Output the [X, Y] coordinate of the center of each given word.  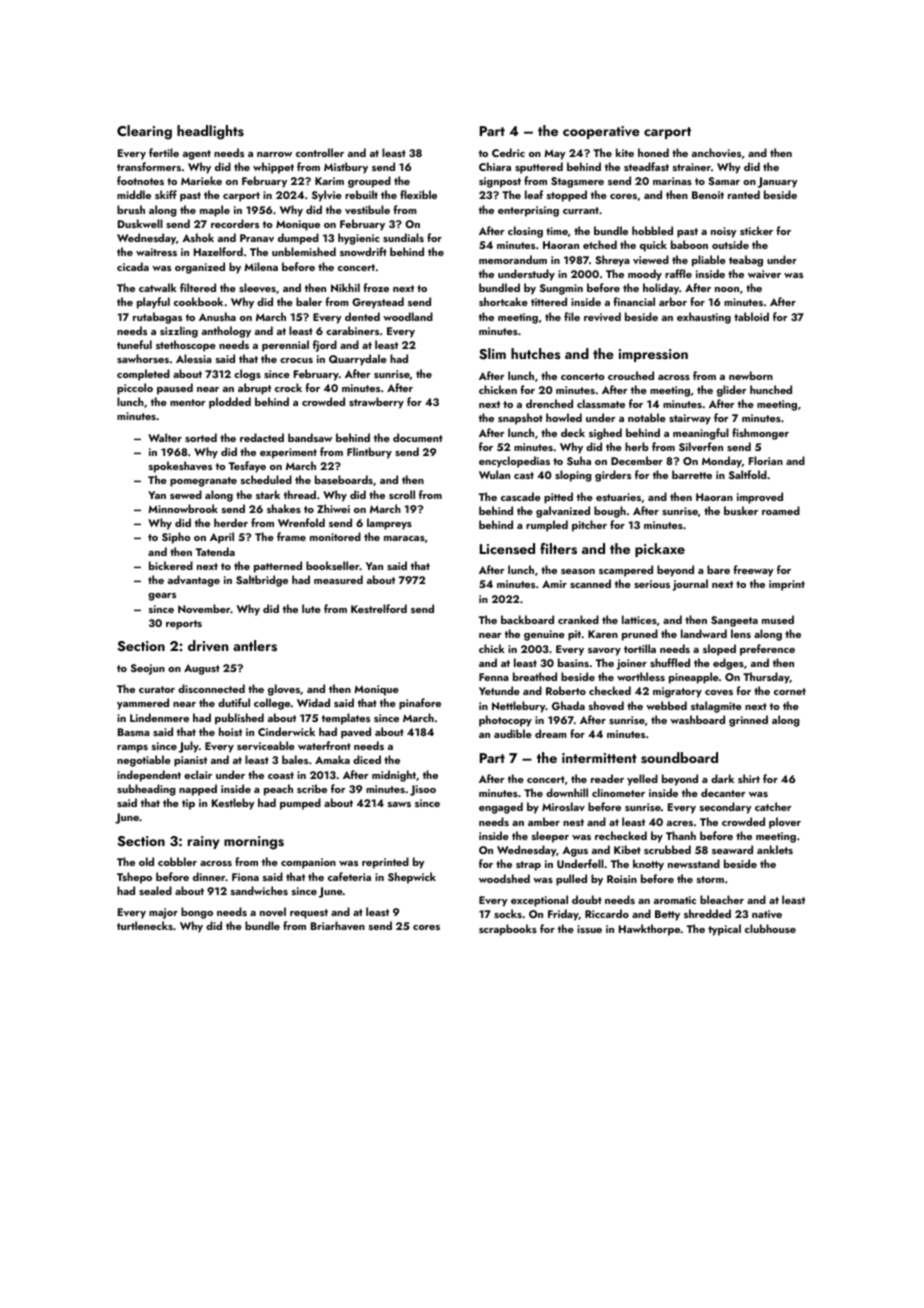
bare [718, 569]
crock [288, 387]
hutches [536, 353]
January [778, 182]
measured [338, 579]
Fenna [494, 677]
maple [215, 211]
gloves [284, 690]
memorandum [513, 259]
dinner [209, 876]
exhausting [704, 318]
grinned [748, 721]
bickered [171, 565]
